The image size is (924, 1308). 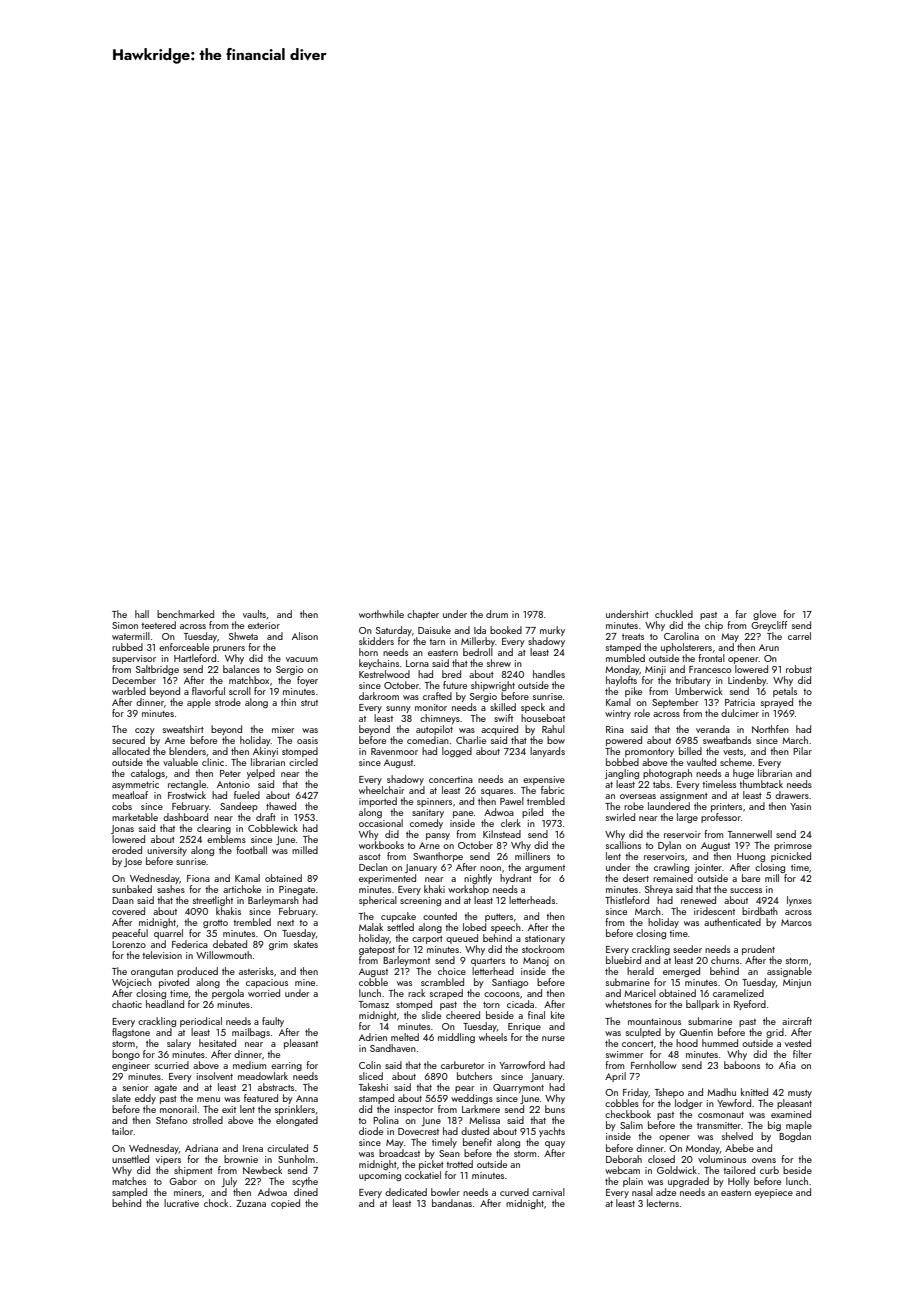 I want to click on bandanas, so click(x=452, y=1203).
